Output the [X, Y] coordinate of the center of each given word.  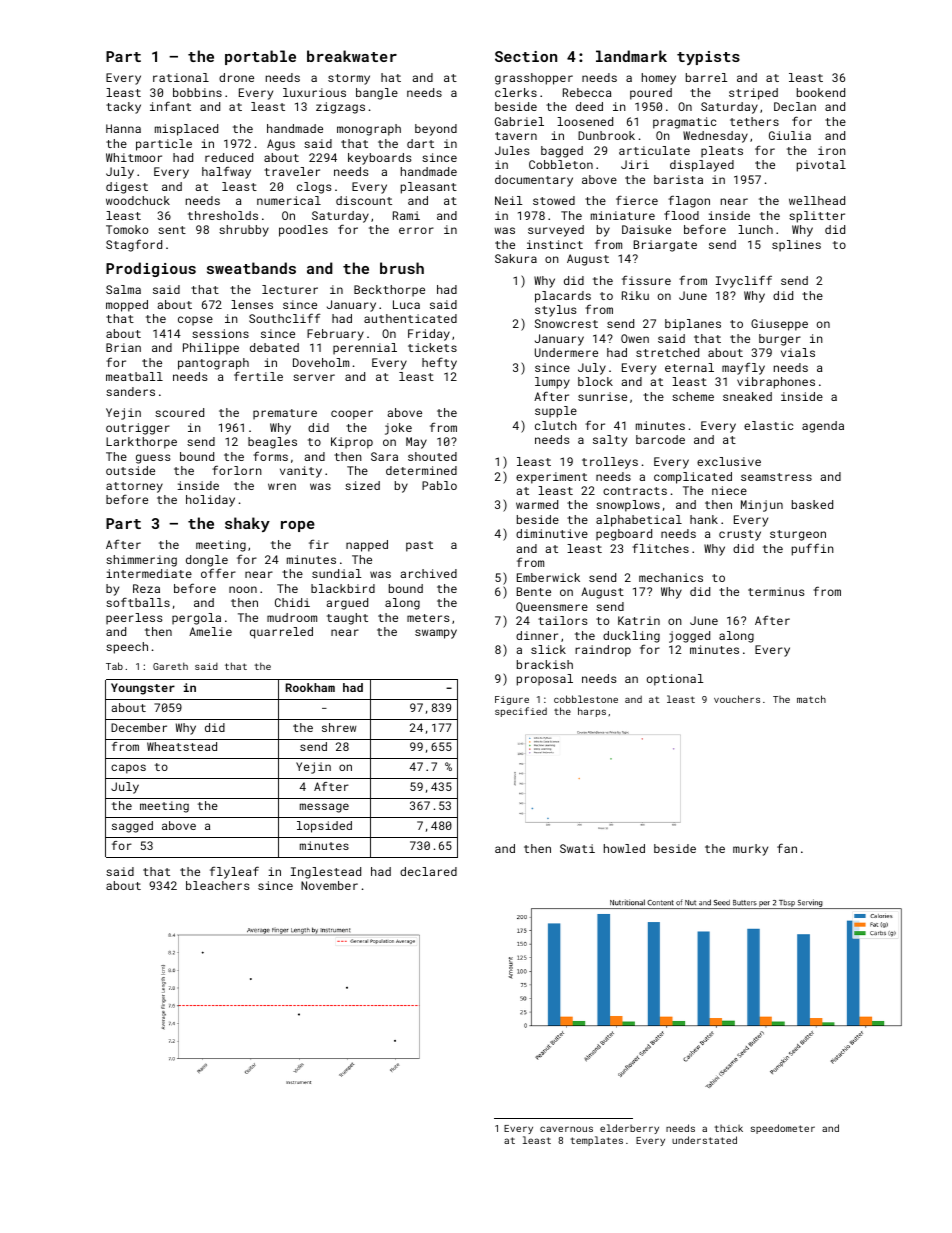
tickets [432, 347]
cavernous [566, 1129]
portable [260, 57]
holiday [210, 501]
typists [708, 58]
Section [526, 56]
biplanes [693, 325]
